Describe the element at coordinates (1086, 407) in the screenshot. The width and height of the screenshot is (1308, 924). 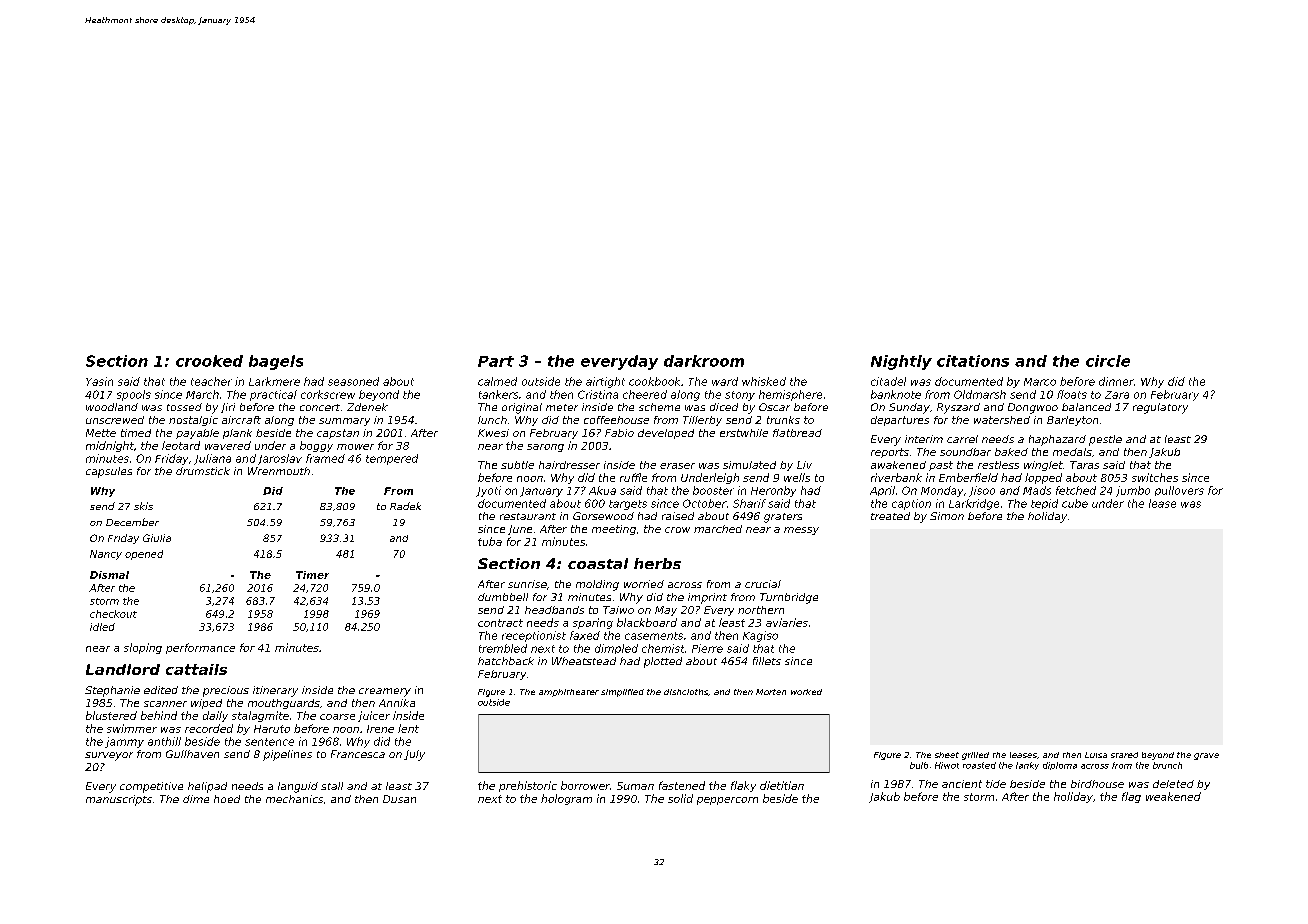
I see `balanced` at that location.
